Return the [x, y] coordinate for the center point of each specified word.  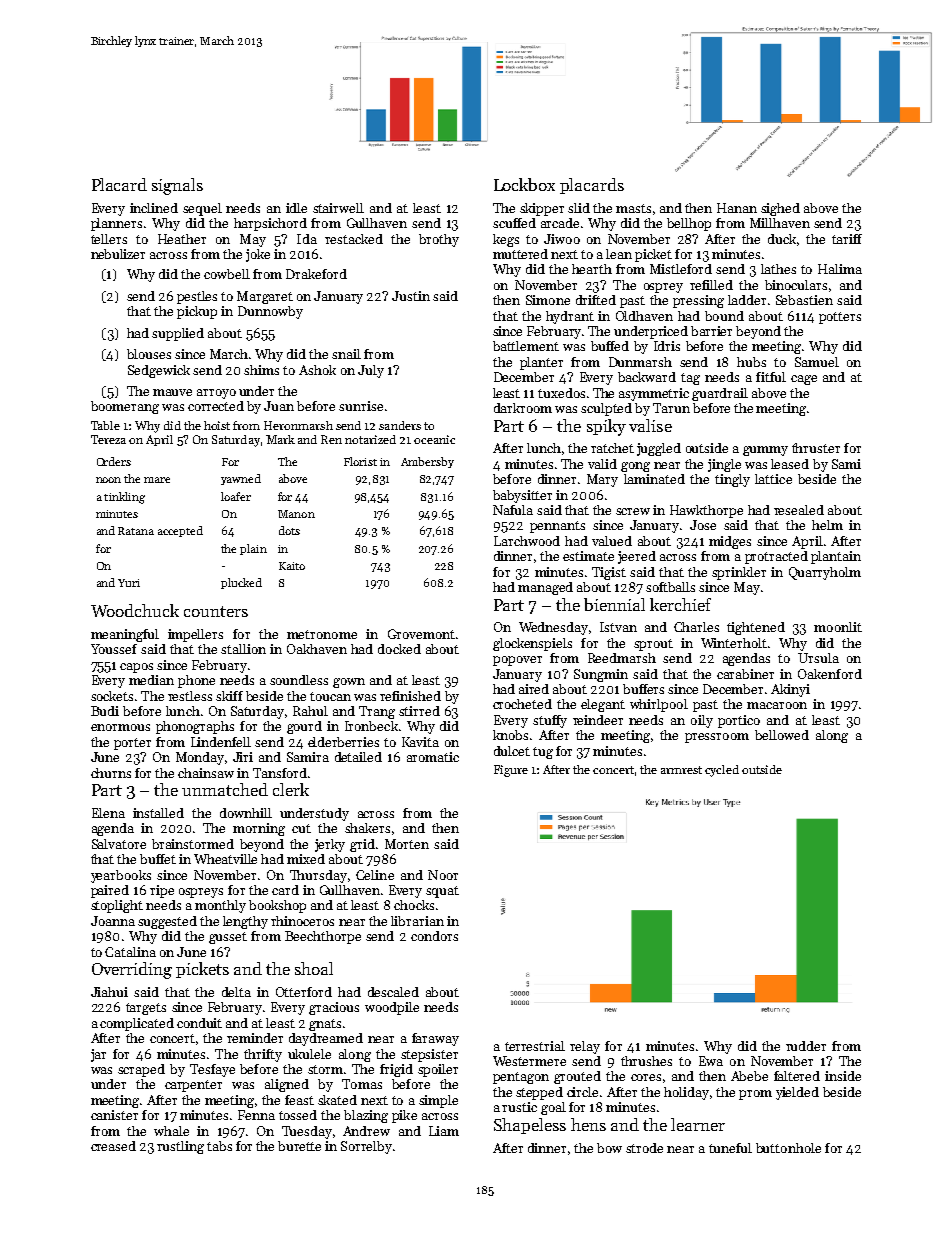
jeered [637, 557]
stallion [243, 649]
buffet [158, 859]
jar [98, 1055]
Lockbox [524, 184]
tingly [732, 480]
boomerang [125, 407]
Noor [443, 875]
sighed [780, 209]
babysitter [522, 496]
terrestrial [535, 1046]
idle [296, 208]
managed [545, 588]
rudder [806, 1046]
